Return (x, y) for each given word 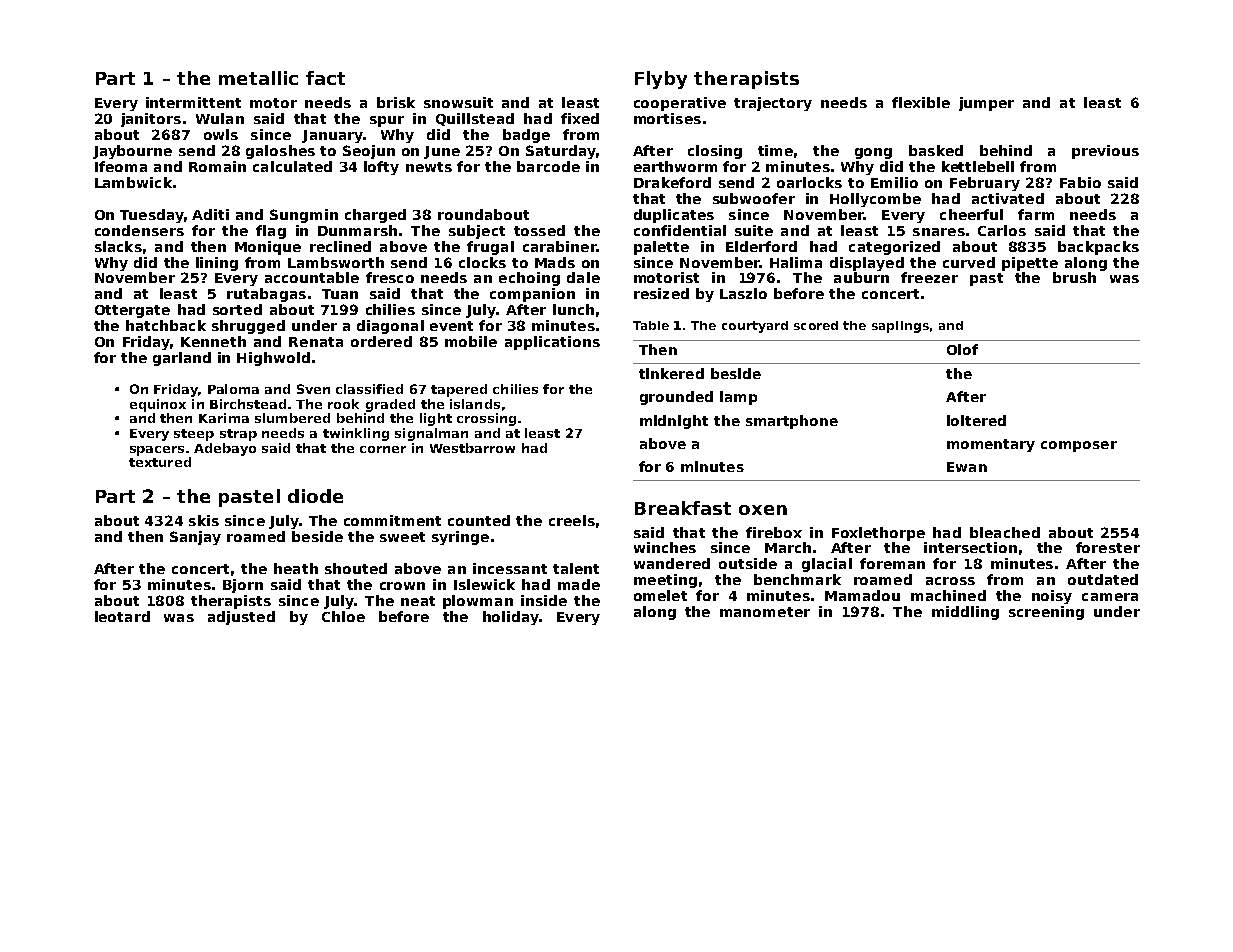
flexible (921, 102)
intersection (970, 547)
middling (965, 613)
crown (402, 586)
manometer (765, 612)
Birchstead (248, 404)
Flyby (661, 80)
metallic (258, 78)
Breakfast (683, 508)
